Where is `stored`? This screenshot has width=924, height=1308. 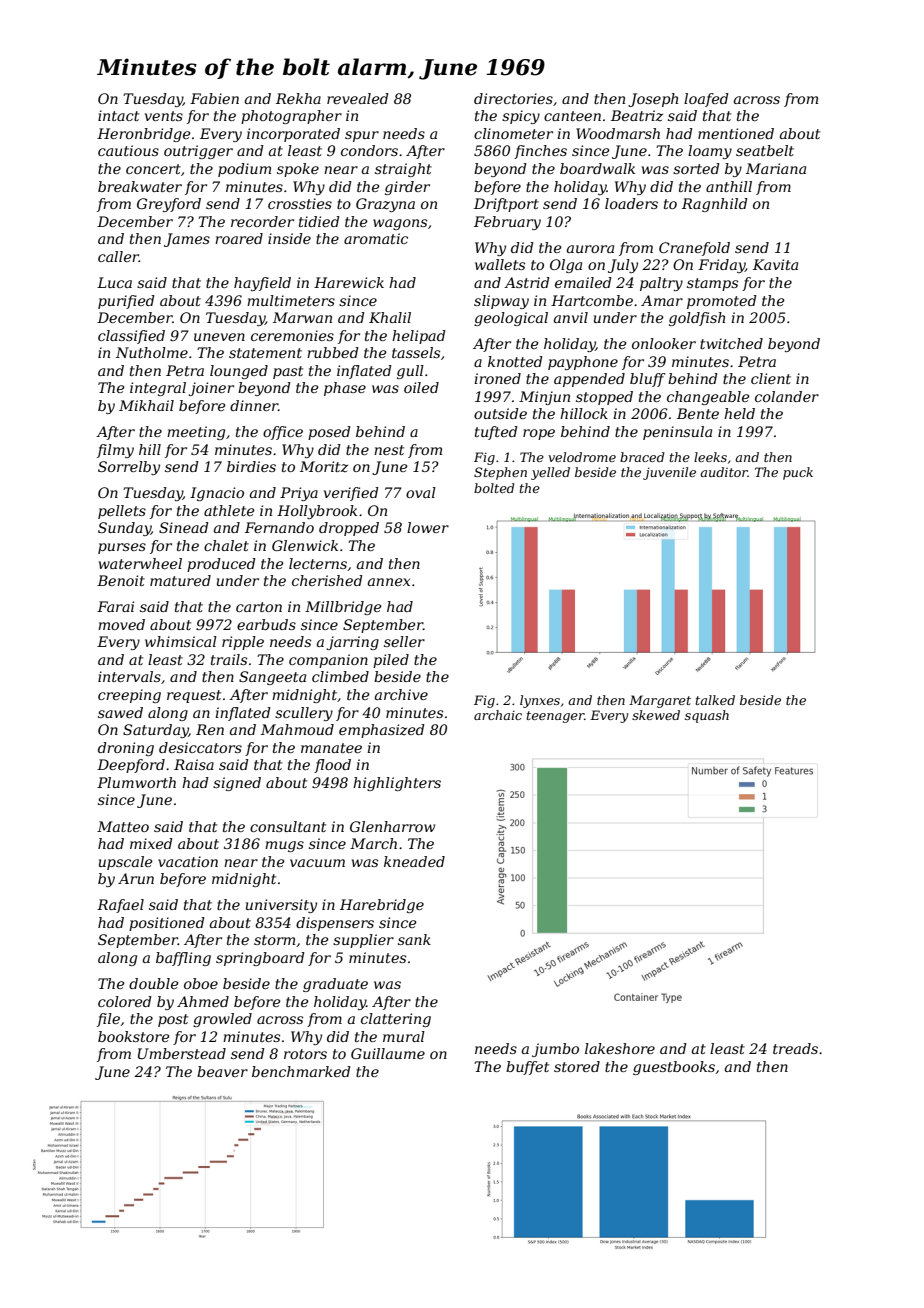 stored is located at coordinates (577, 1066).
